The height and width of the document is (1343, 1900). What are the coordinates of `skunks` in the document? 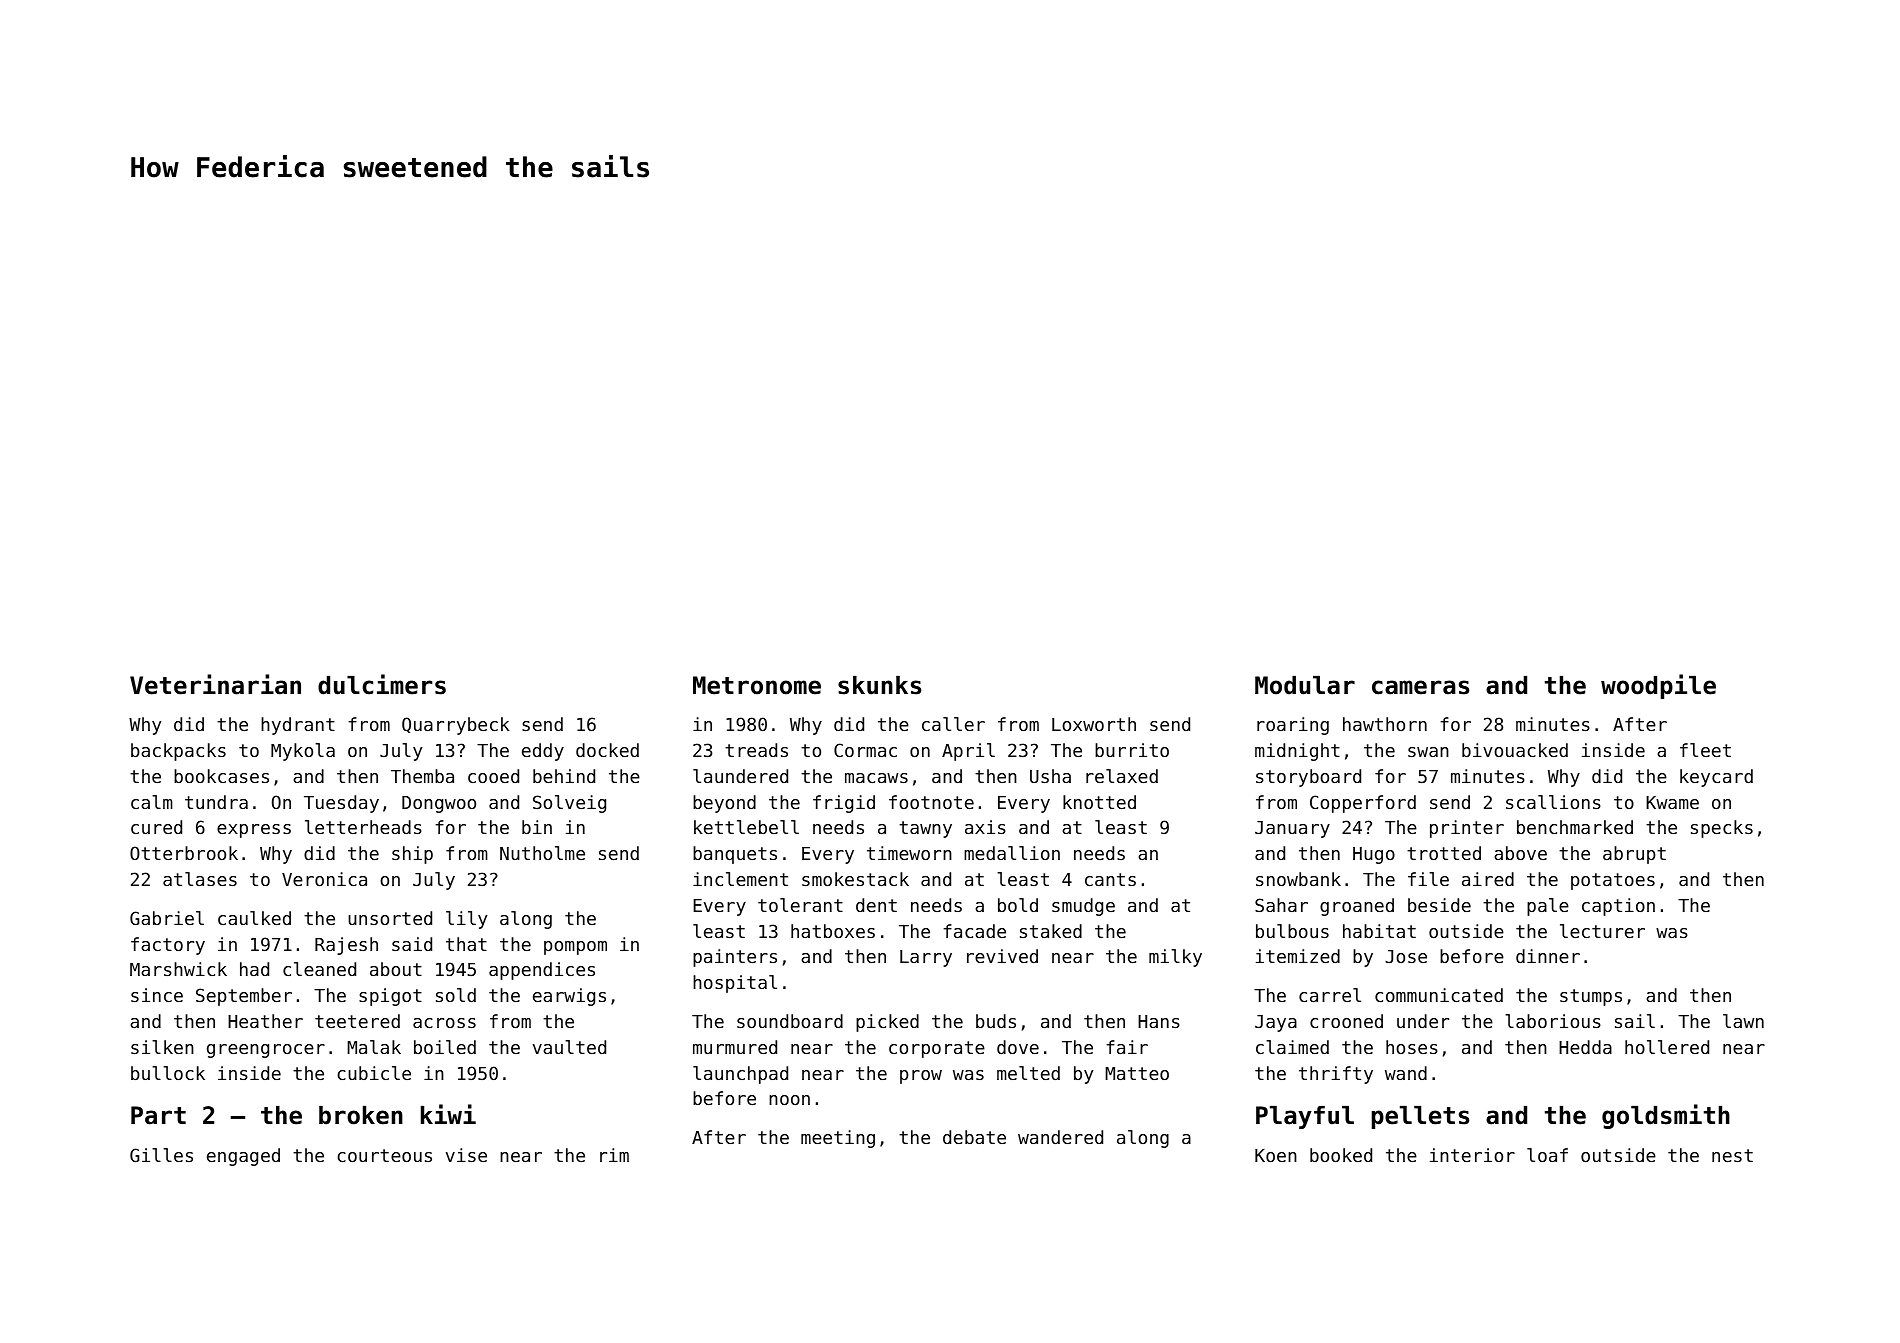 It's located at (879, 685).
